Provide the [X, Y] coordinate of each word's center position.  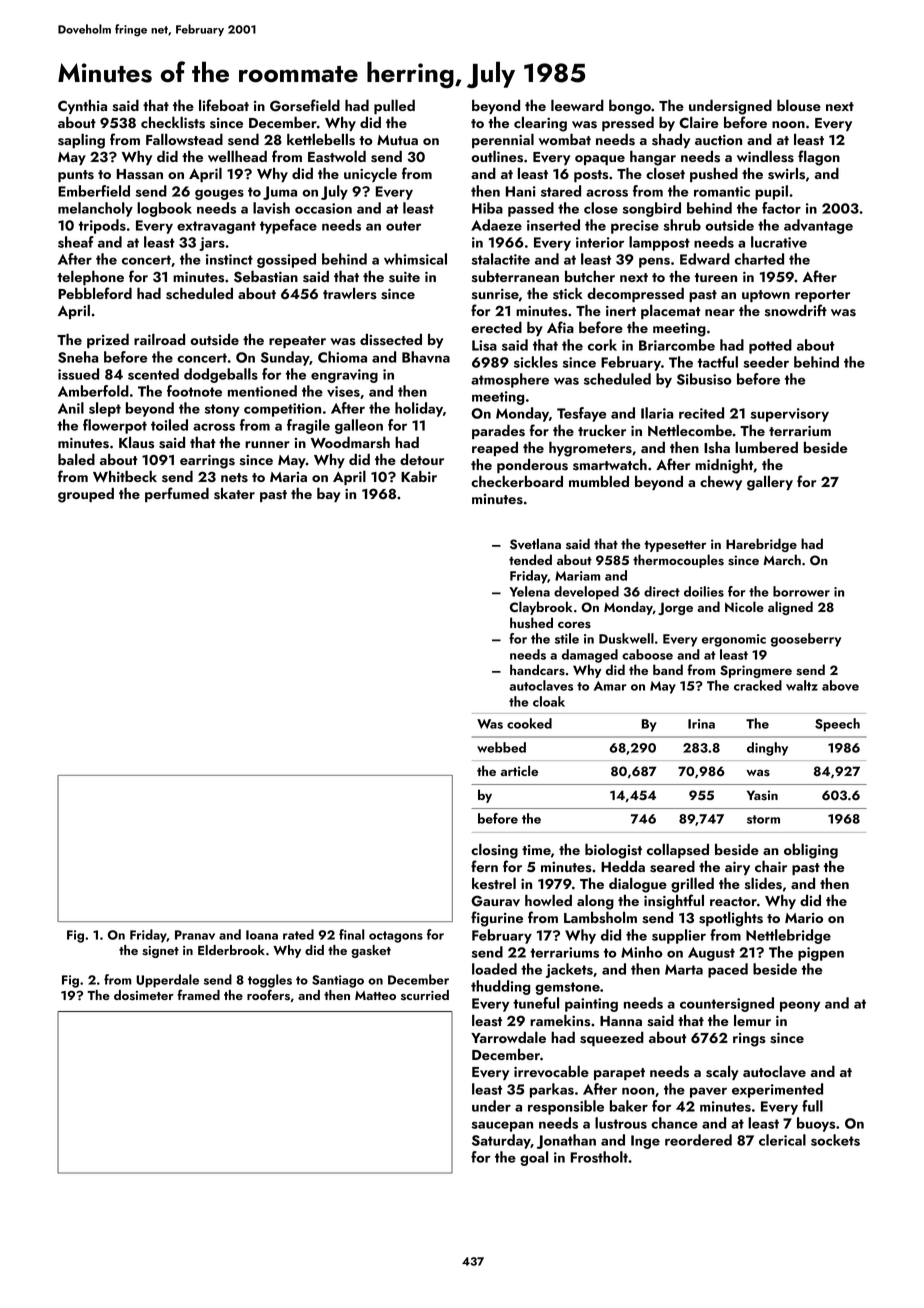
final [352, 934]
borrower [801, 591]
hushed [531, 623]
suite [404, 277]
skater [234, 494]
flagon [819, 158]
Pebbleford [95, 293]
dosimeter [144, 995]
